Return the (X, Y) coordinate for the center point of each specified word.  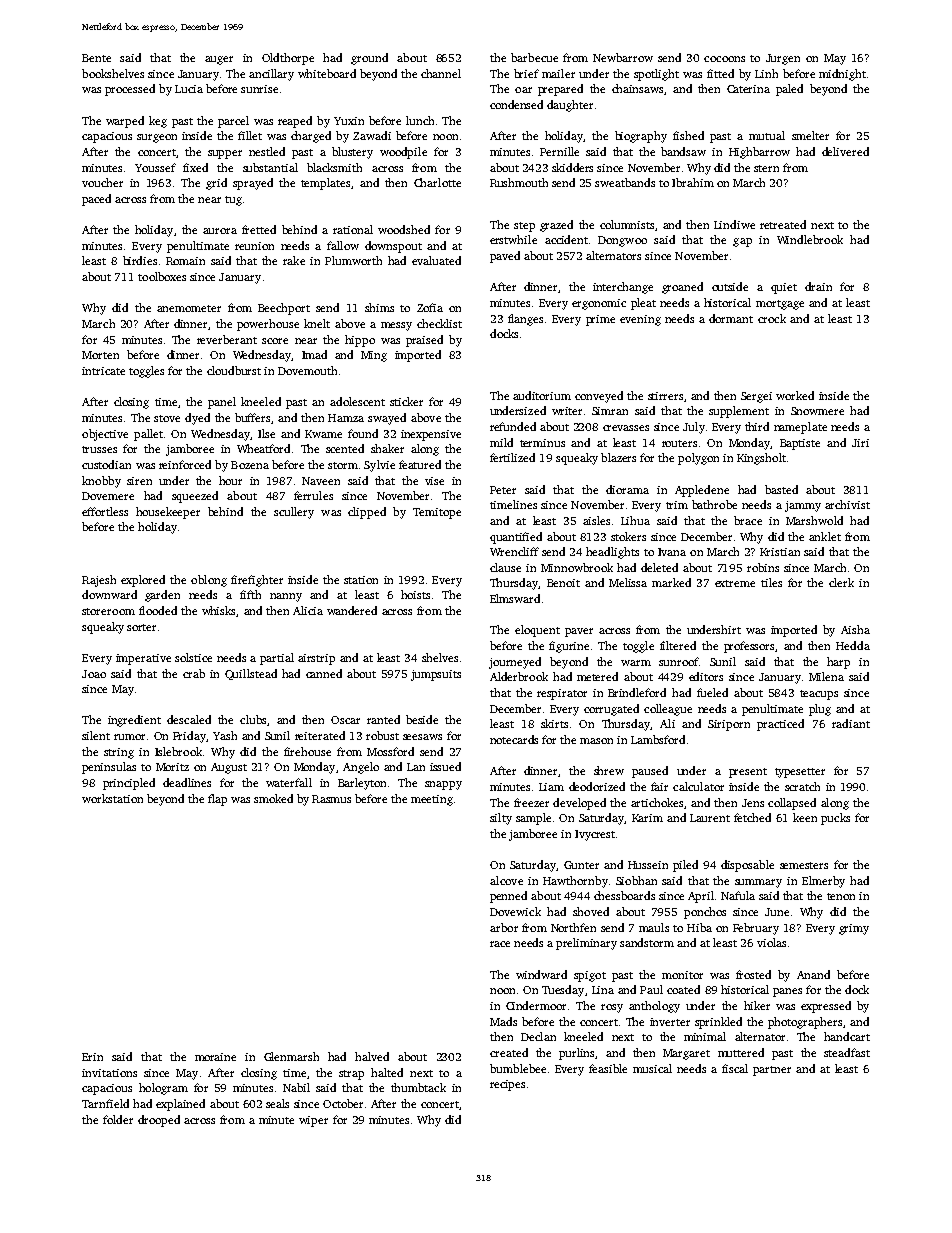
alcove (506, 880)
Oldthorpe (288, 59)
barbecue (534, 57)
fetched (752, 817)
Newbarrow (623, 57)
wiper (313, 1121)
